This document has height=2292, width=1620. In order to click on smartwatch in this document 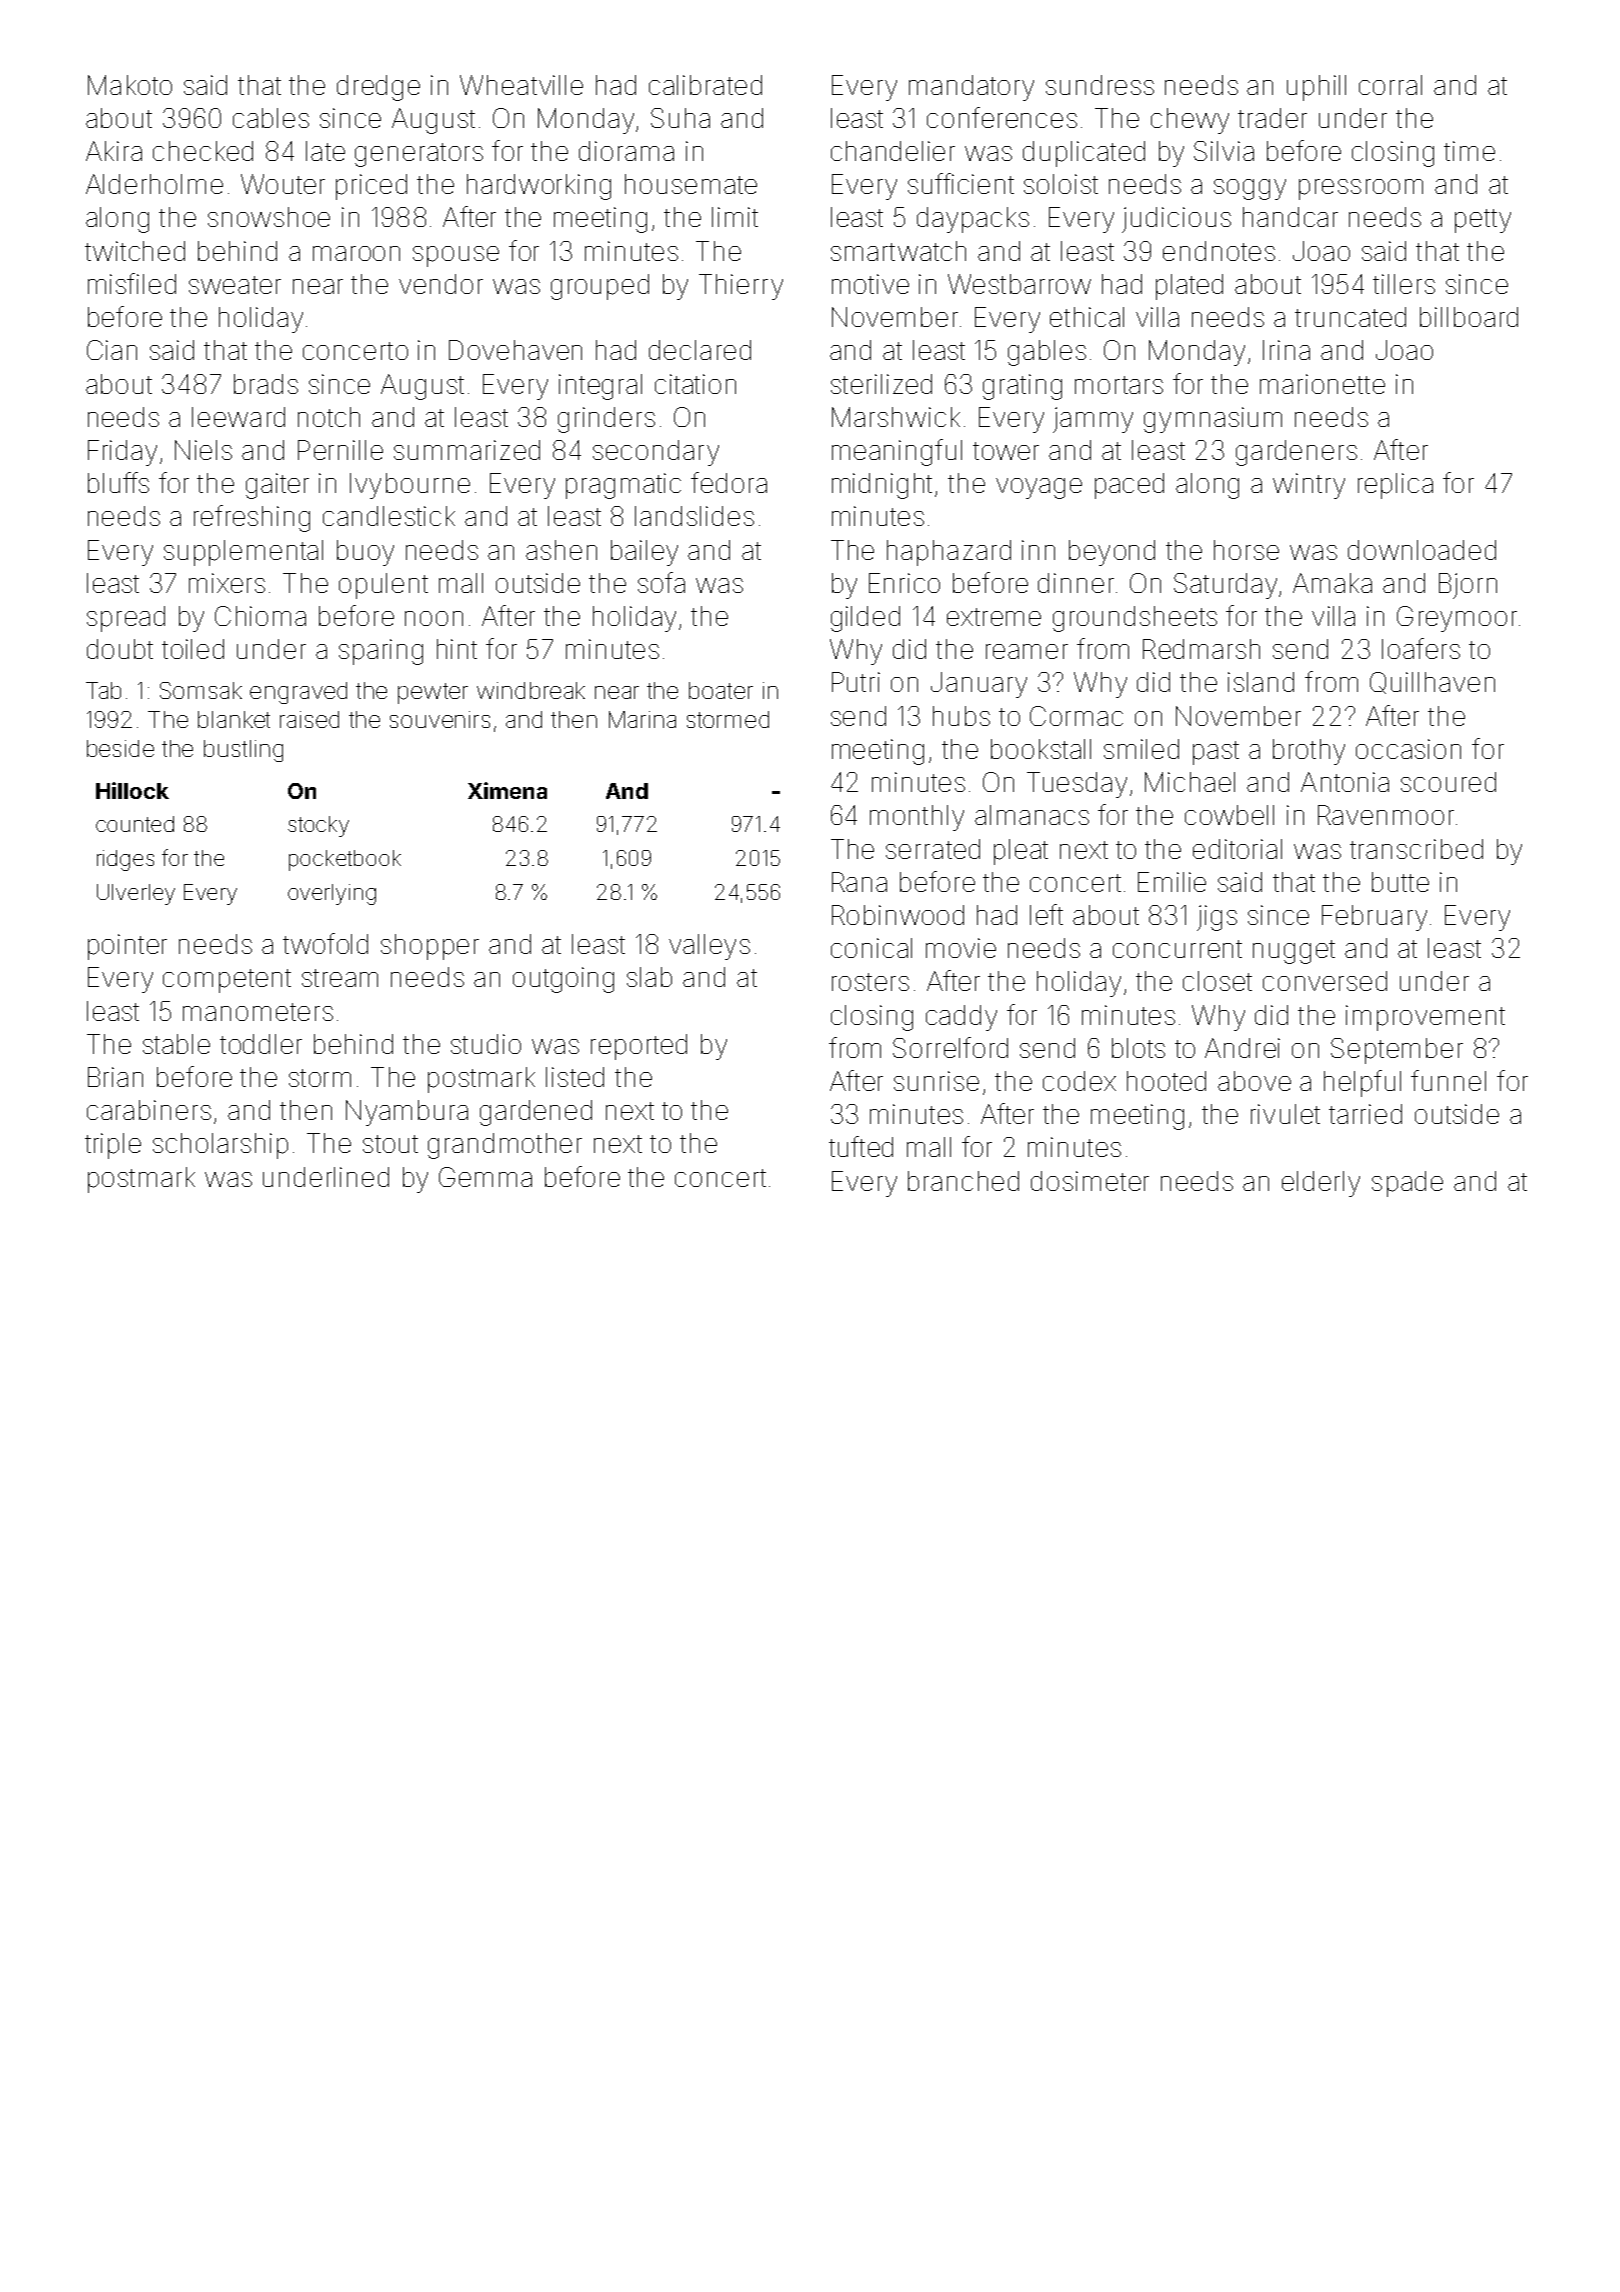, I will do `click(898, 251)`.
